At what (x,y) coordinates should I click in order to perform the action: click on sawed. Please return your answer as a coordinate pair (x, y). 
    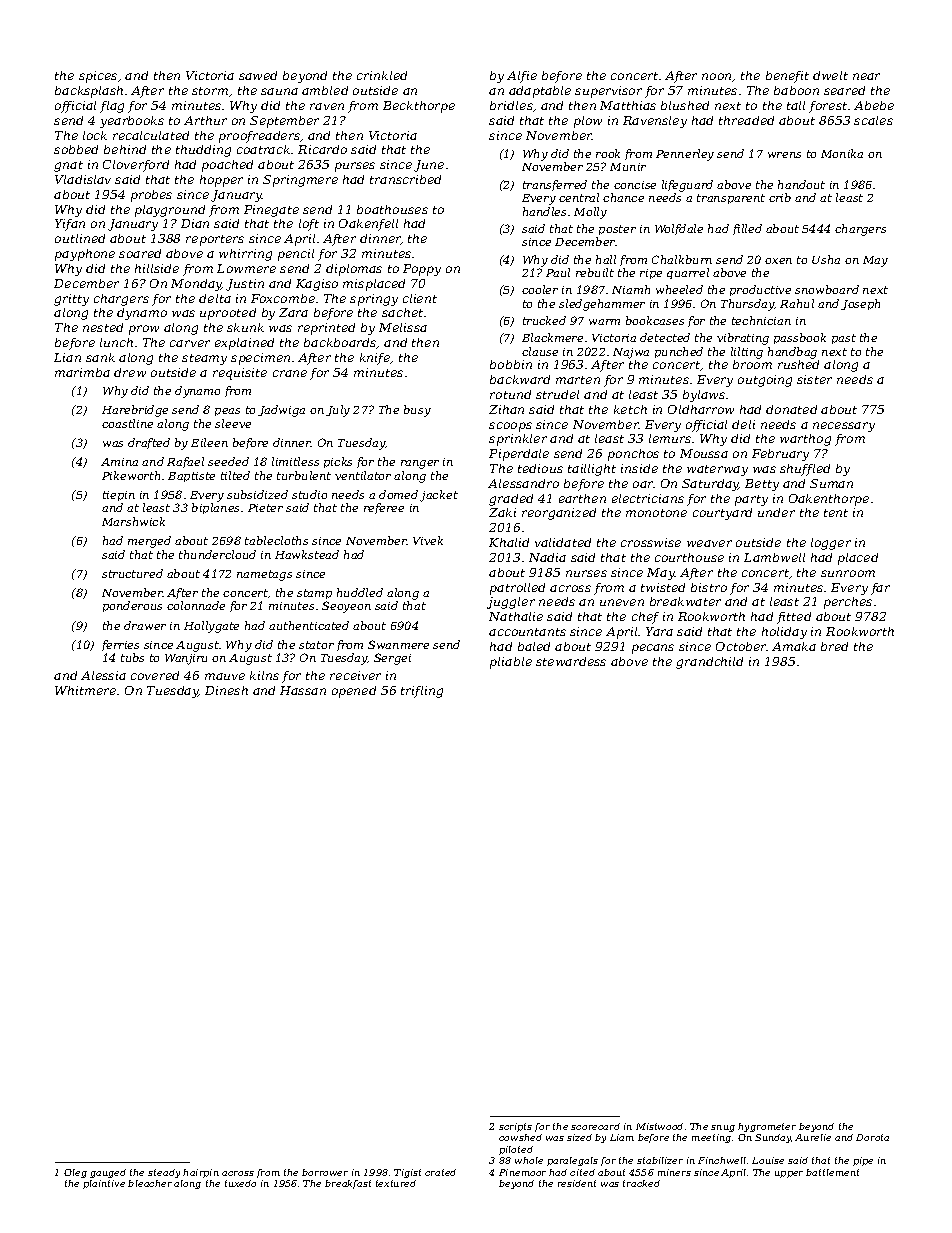
    Looking at the image, I should click on (258, 75).
